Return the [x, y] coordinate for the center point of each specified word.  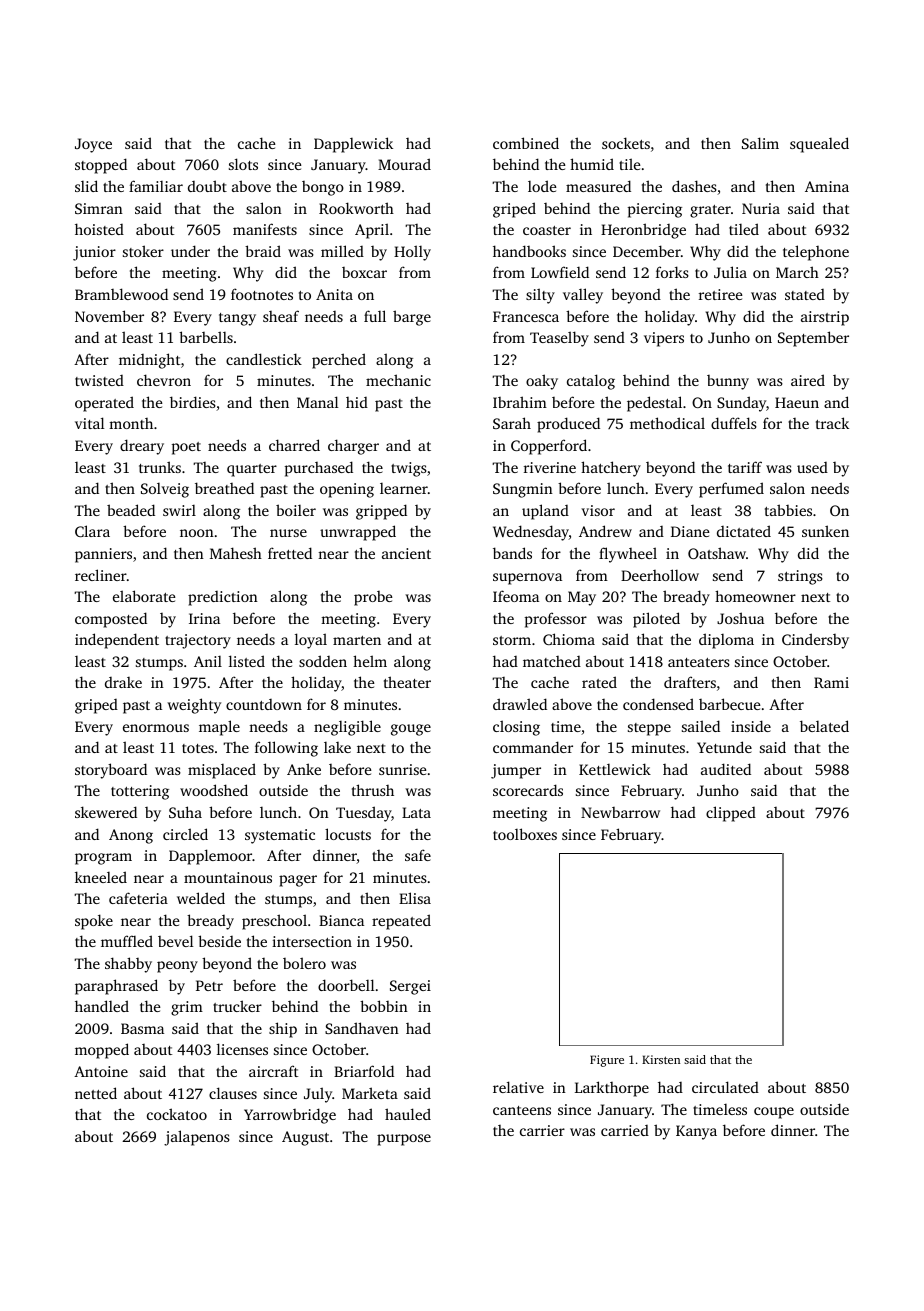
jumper [516, 771]
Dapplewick [353, 145]
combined [526, 143]
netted [96, 1093]
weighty [194, 706]
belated [824, 726]
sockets [626, 143]
